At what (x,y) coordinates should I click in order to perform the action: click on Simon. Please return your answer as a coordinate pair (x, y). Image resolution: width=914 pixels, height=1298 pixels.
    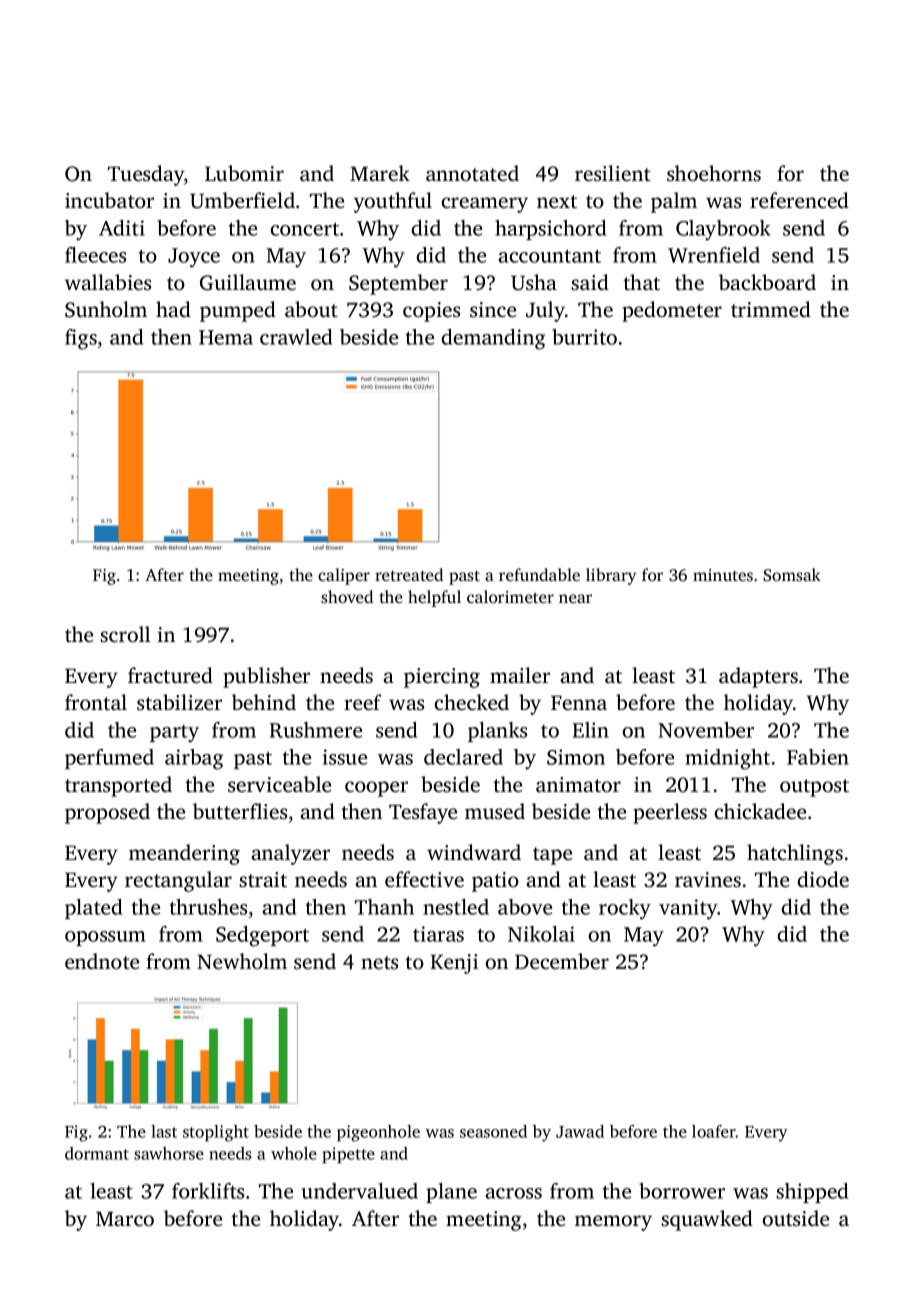
    Looking at the image, I should click on (576, 757).
